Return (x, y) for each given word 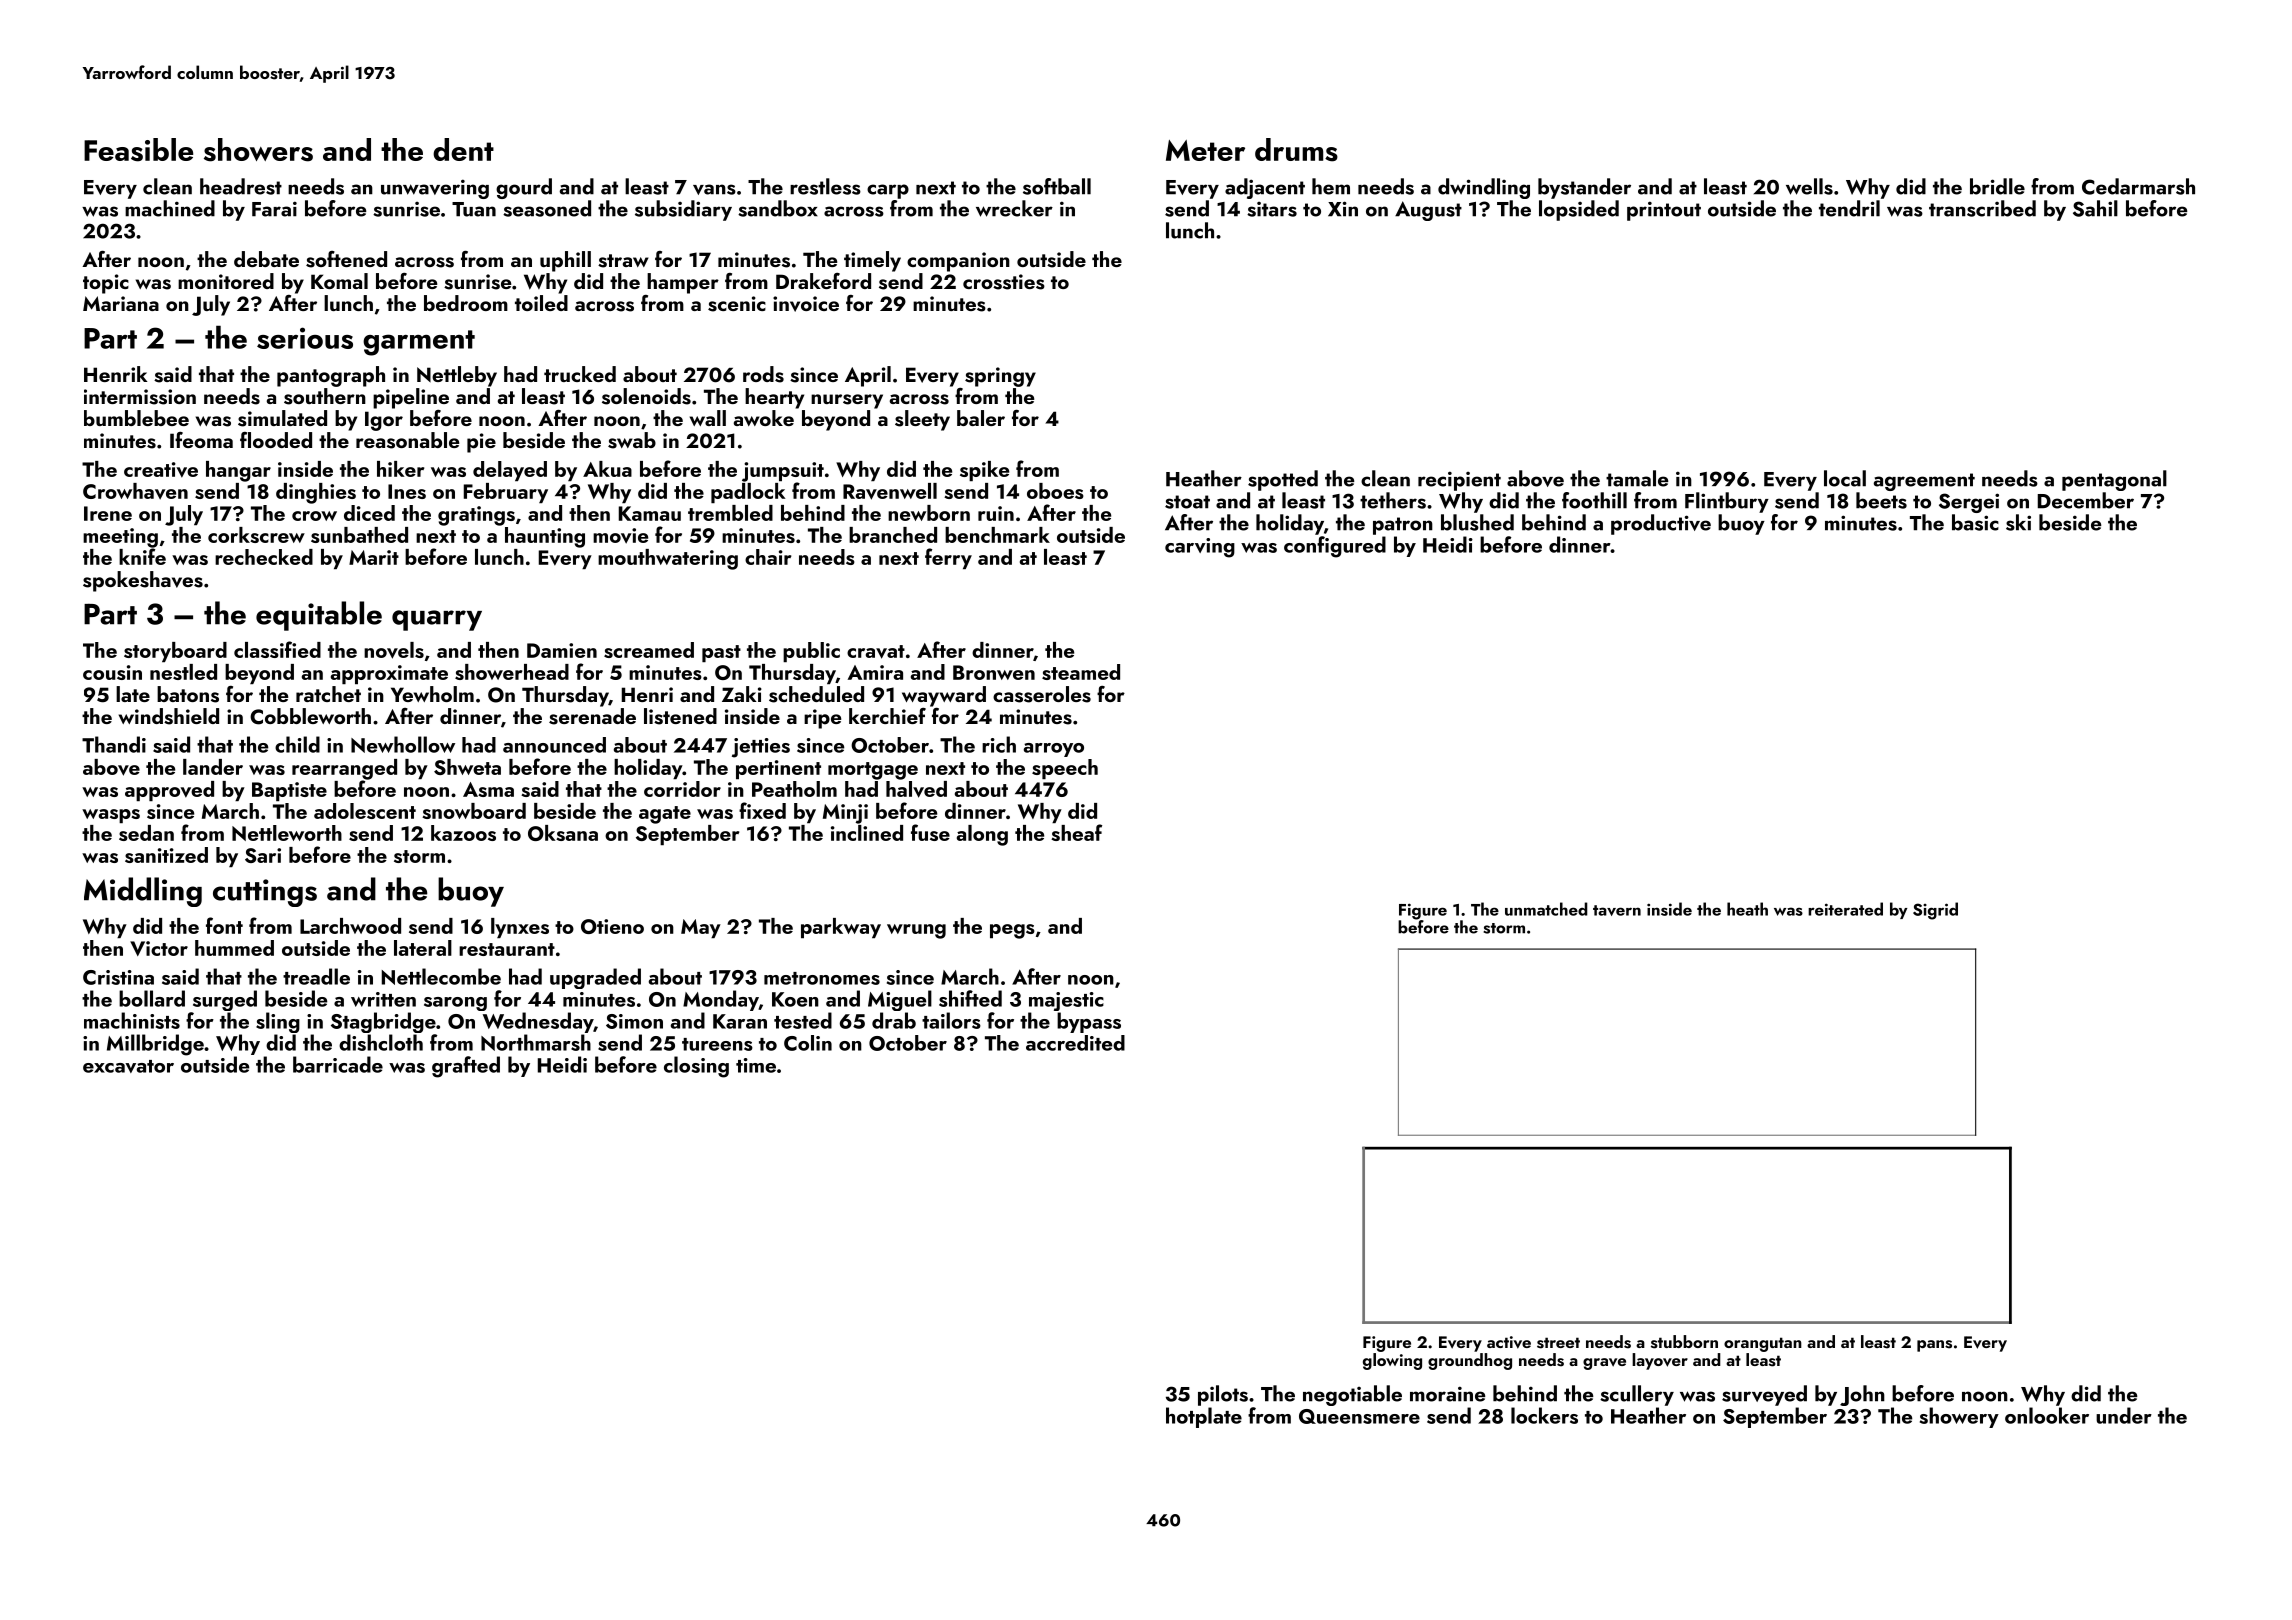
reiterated (1845, 909)
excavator (128, 1066)
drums (1296, 150)
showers (258, 150)
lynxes (520, 928)
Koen (795, 999)
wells (1809, 186)
